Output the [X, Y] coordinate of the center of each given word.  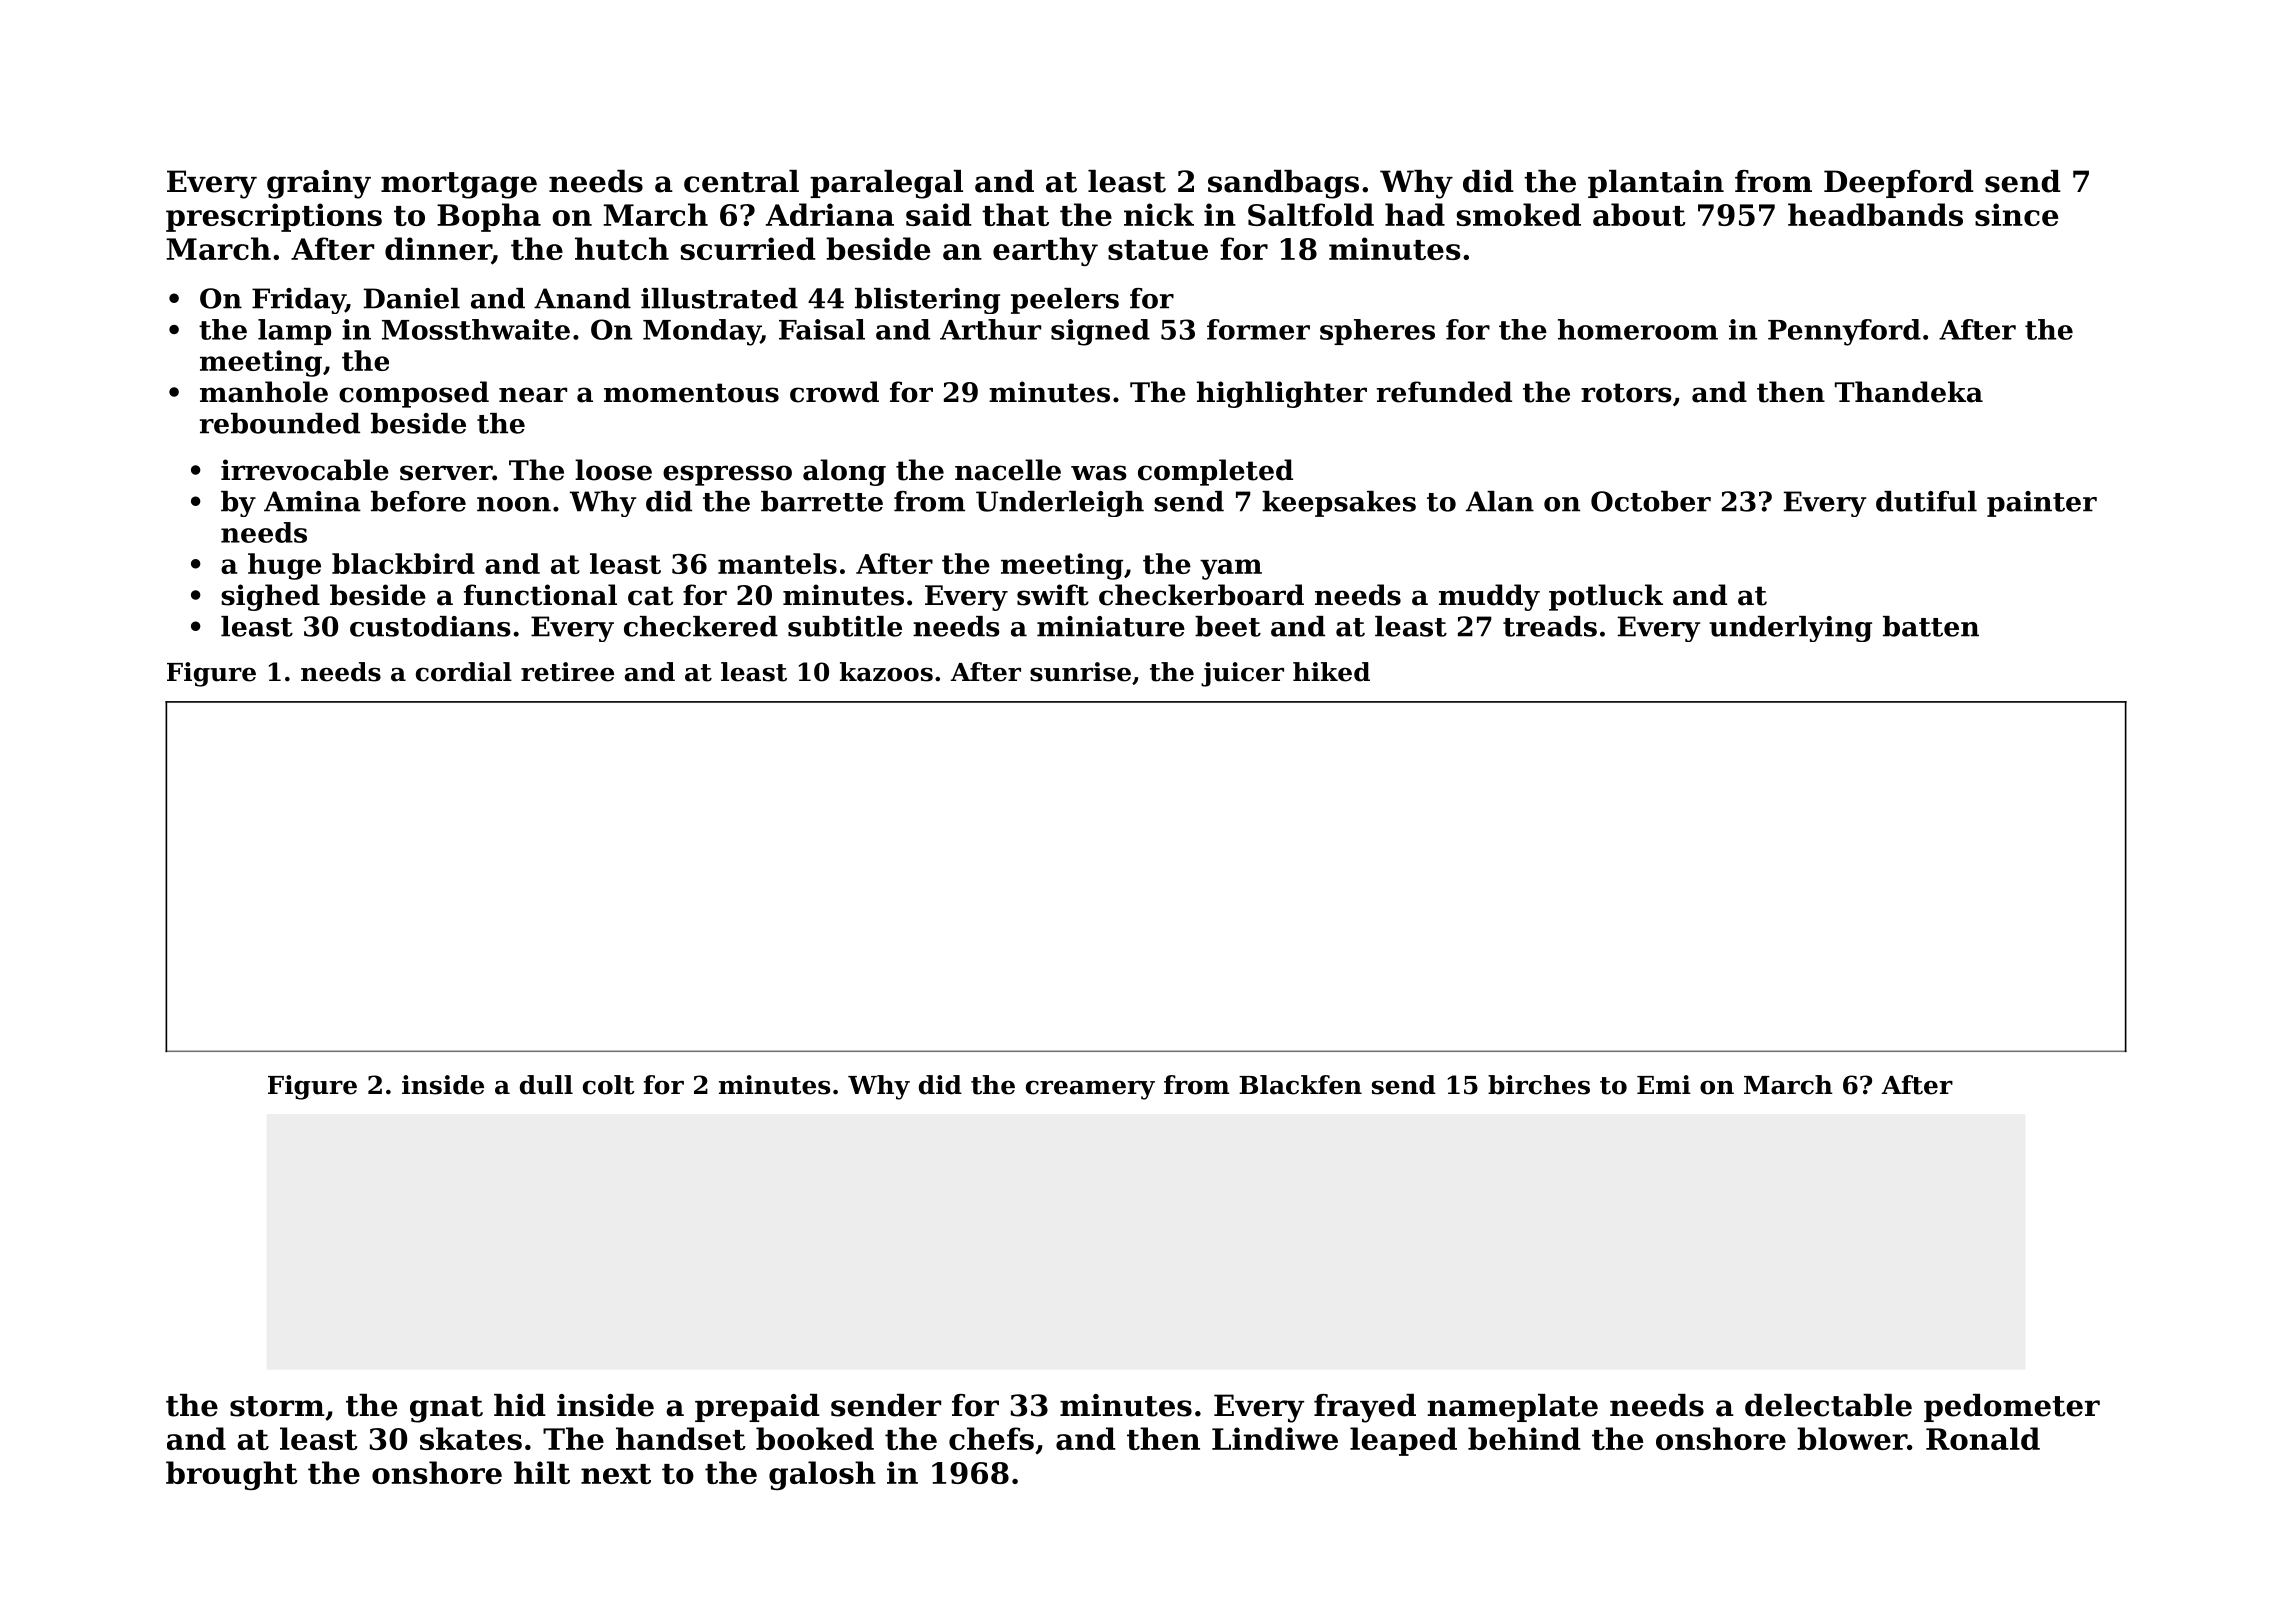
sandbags [1283, 184]
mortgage [459, 185]
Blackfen [1300, 1085]
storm [277, 1406]
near [533, 395]
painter [2042, 504]
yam [1231, 569]
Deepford [1899, 184]
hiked [1331, 672]
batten [1931, 626]
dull [546, 1085]
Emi [1664, 1084]
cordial [464, 672]
